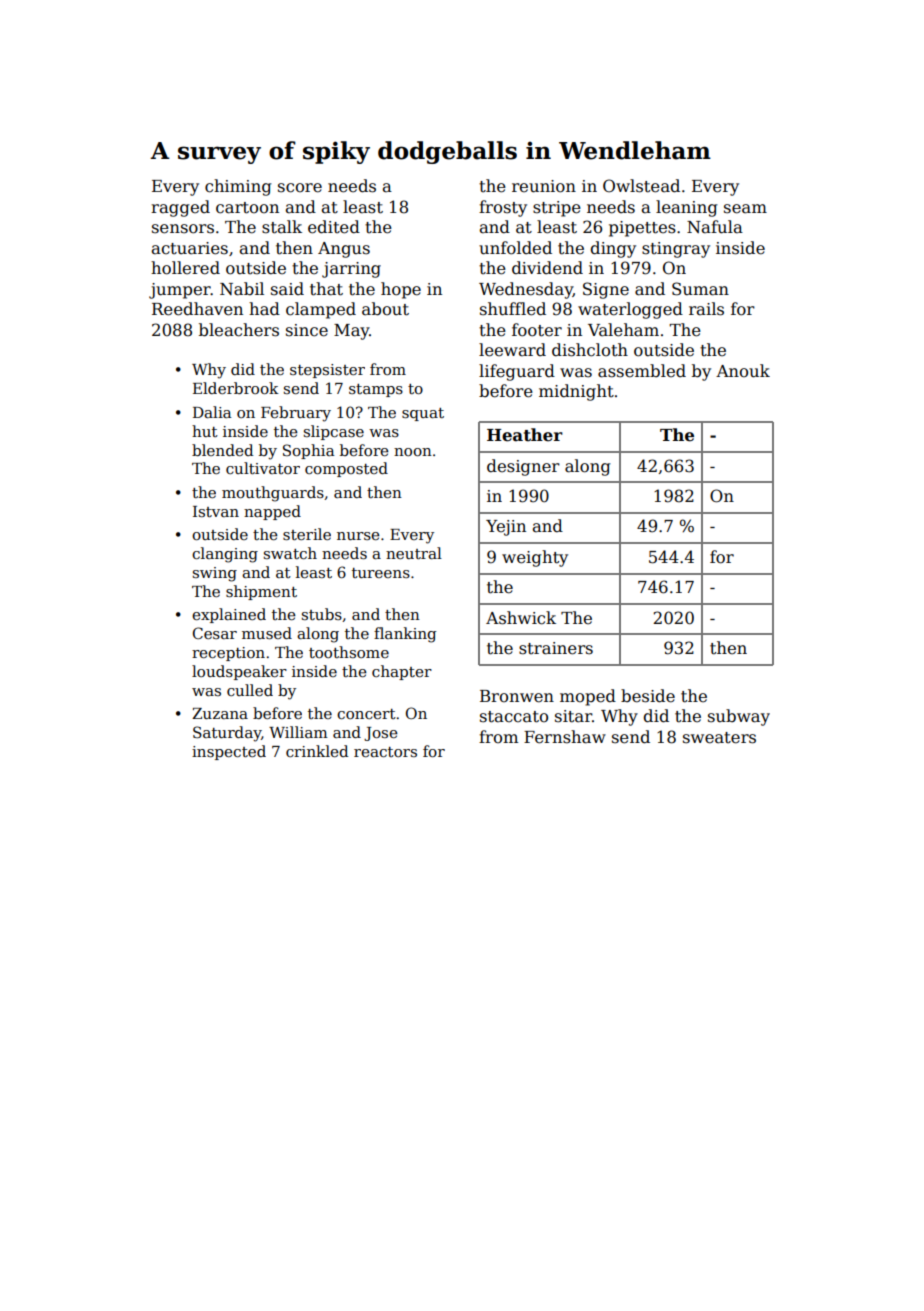  I want to click on clanging, so click(225, 555).
